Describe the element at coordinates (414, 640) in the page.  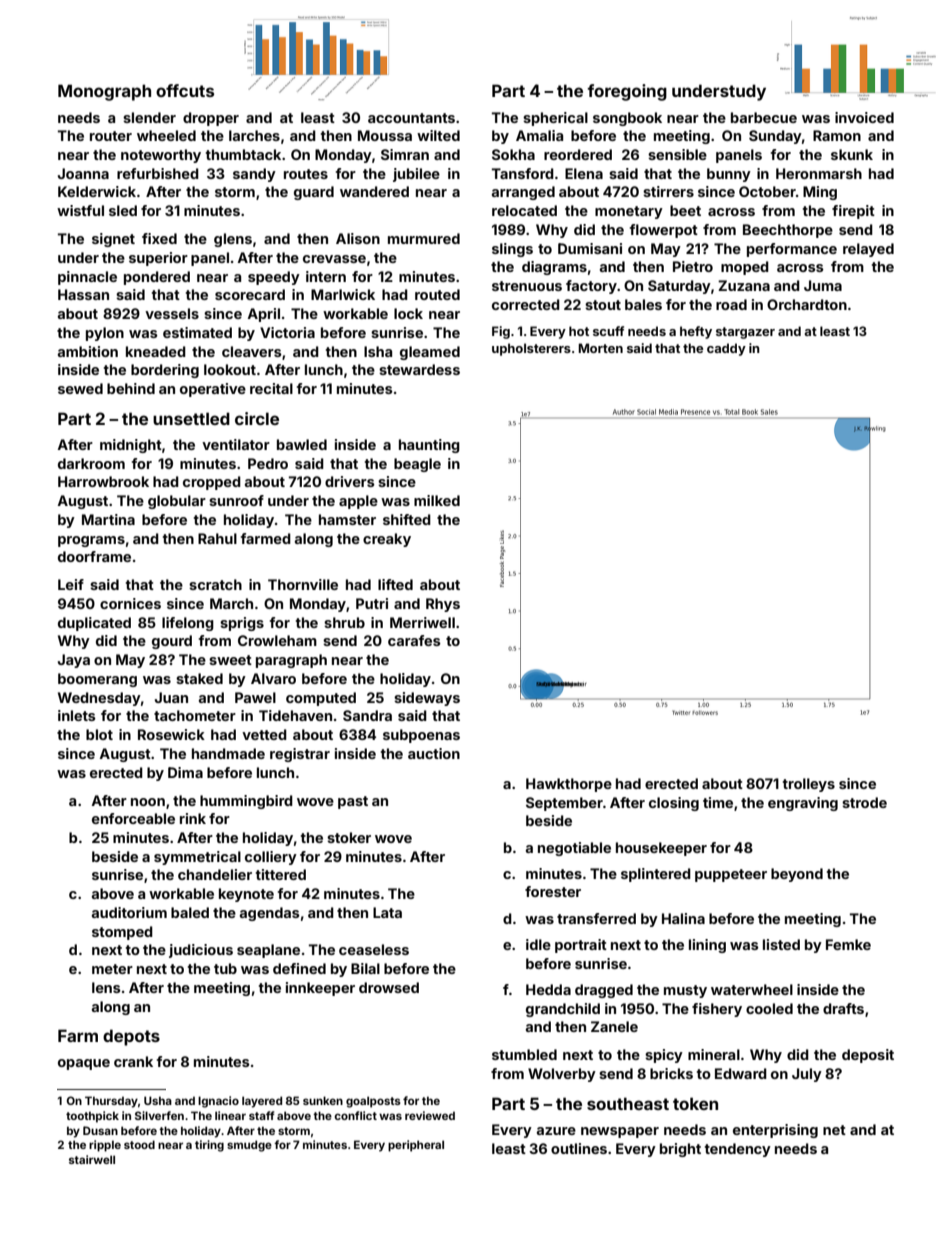
I see `carafes` at that location.
